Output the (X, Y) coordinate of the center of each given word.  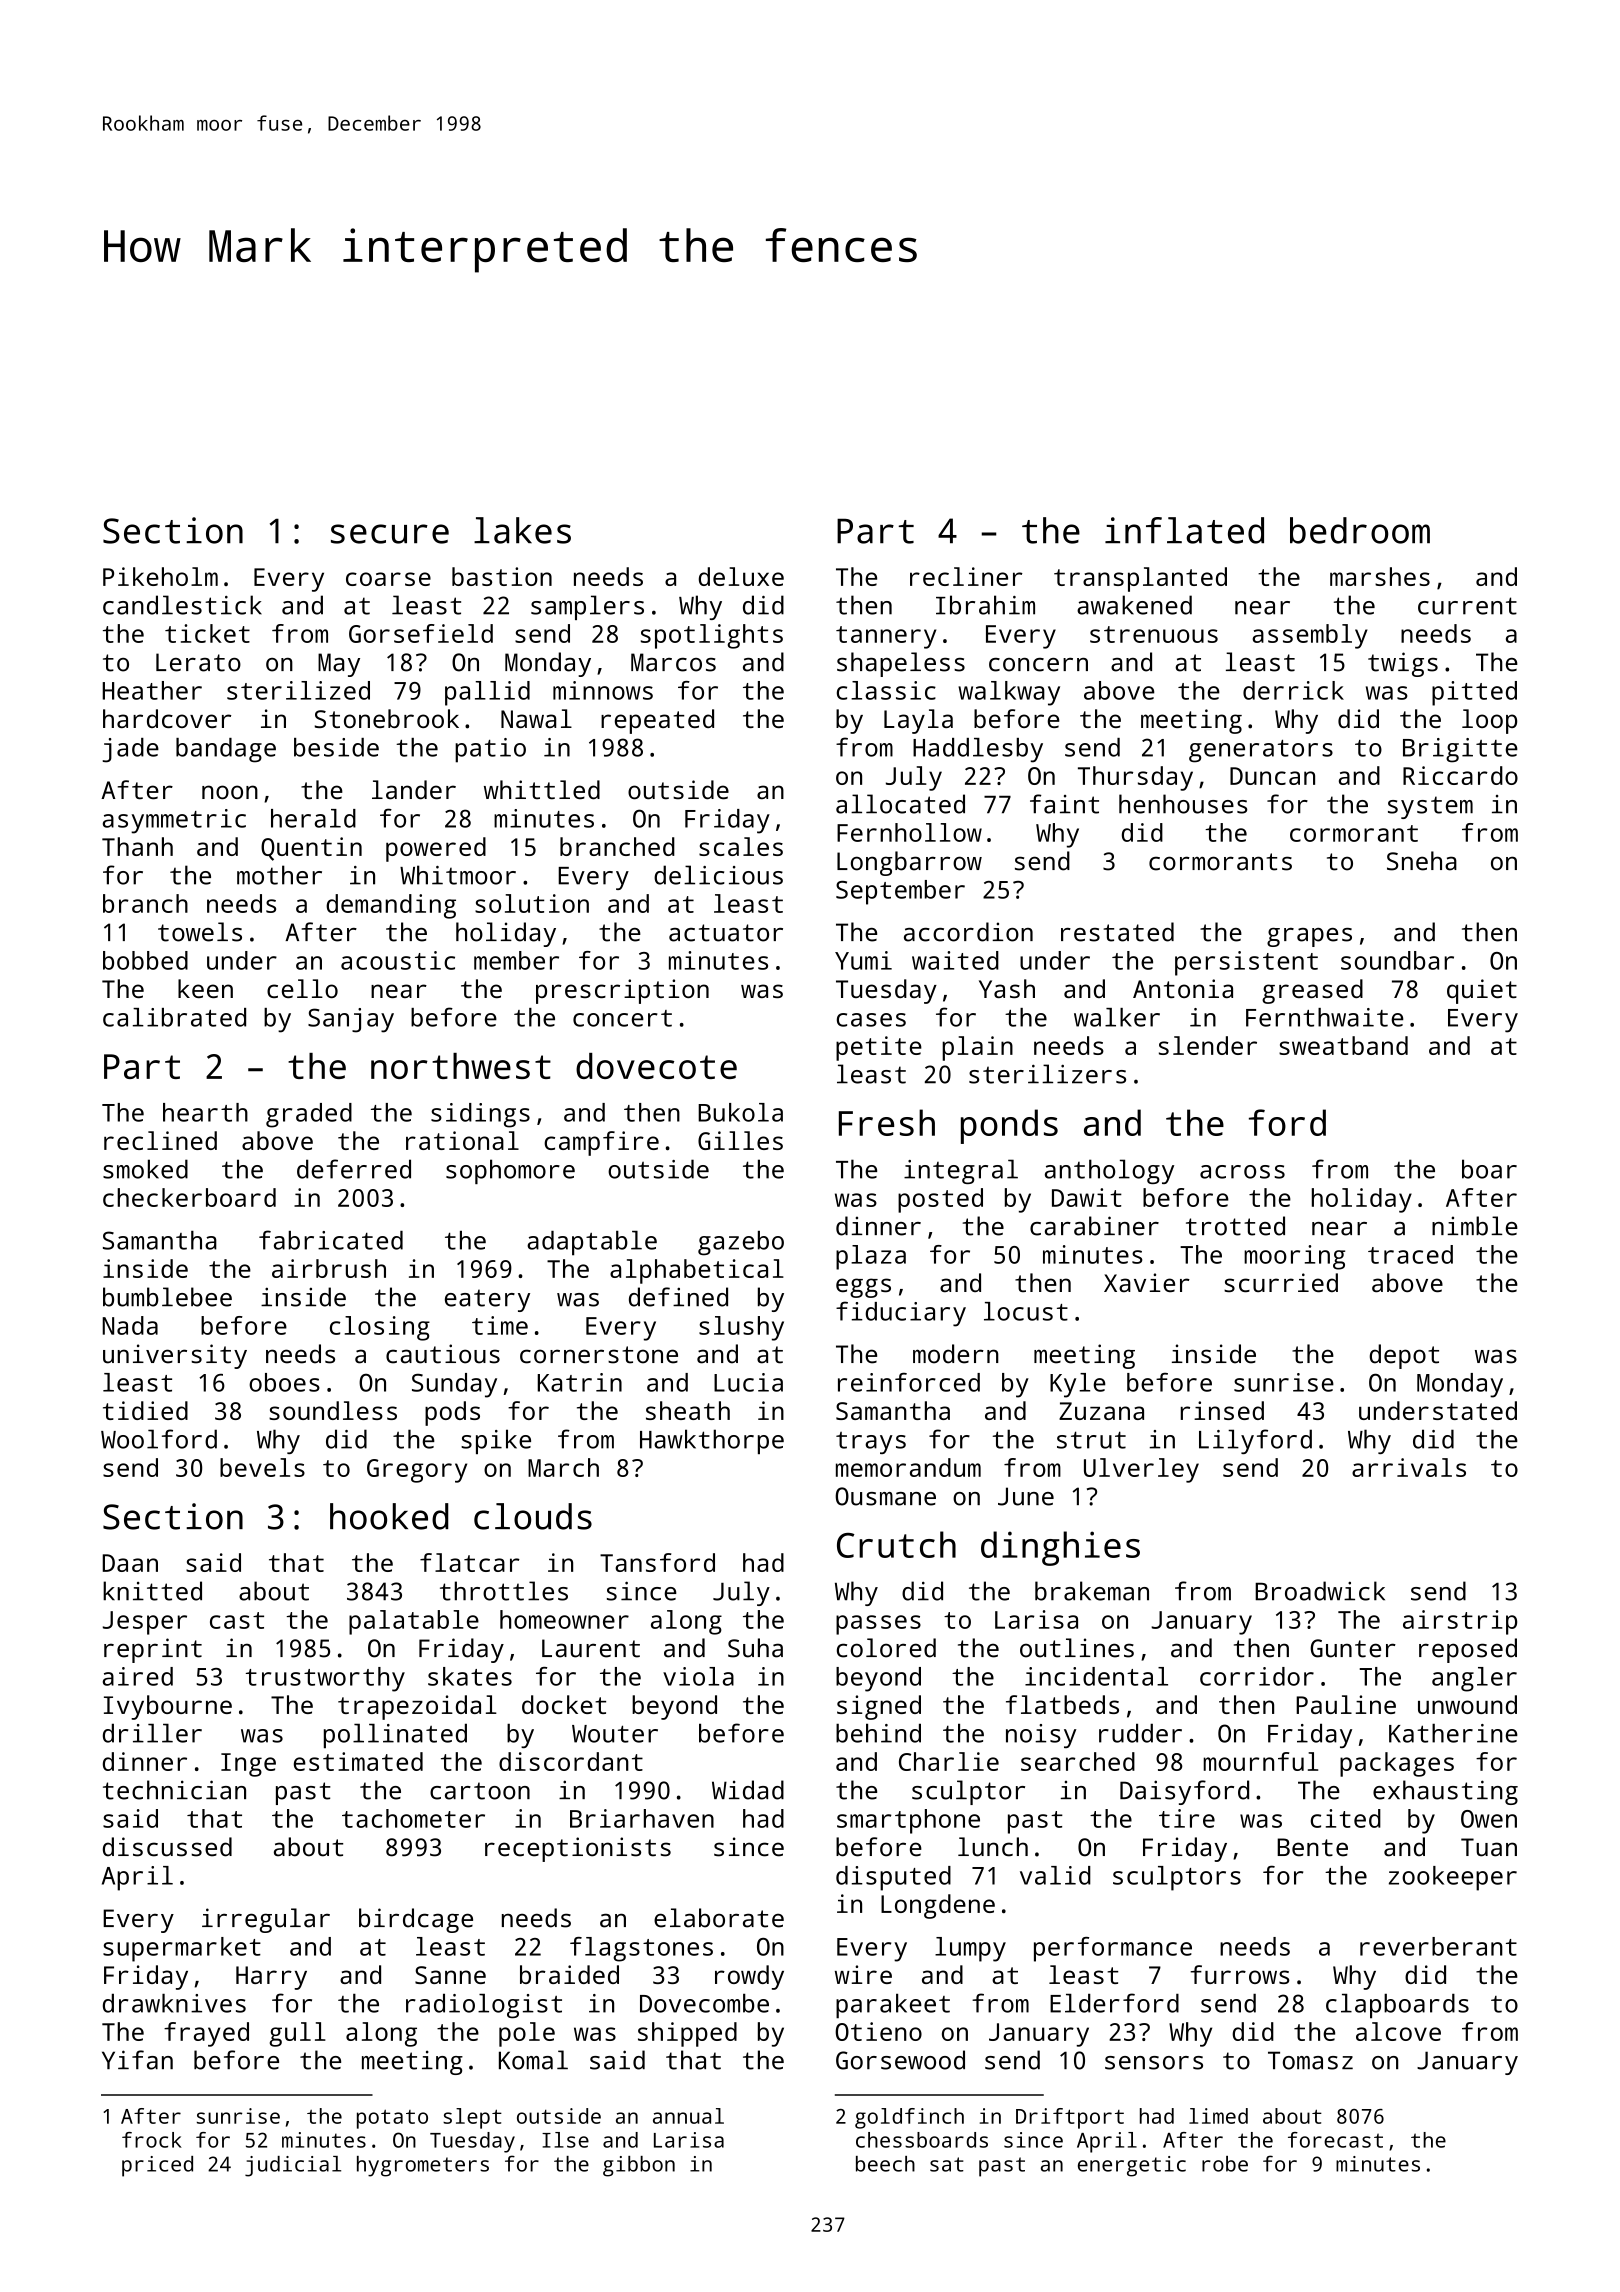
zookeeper (1453, 1878)
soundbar (1397, 960)
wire (863, 1974)
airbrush (329, 1268)
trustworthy (325, 1679)
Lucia (748, 1382)
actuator (726, 933)
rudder (1140, 1733)
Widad (748, 1790)
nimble (1475, 1226)
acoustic (398, 960)
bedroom (1360, 530)
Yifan (137, 2060)
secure (390, 534)
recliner (966, 576)
